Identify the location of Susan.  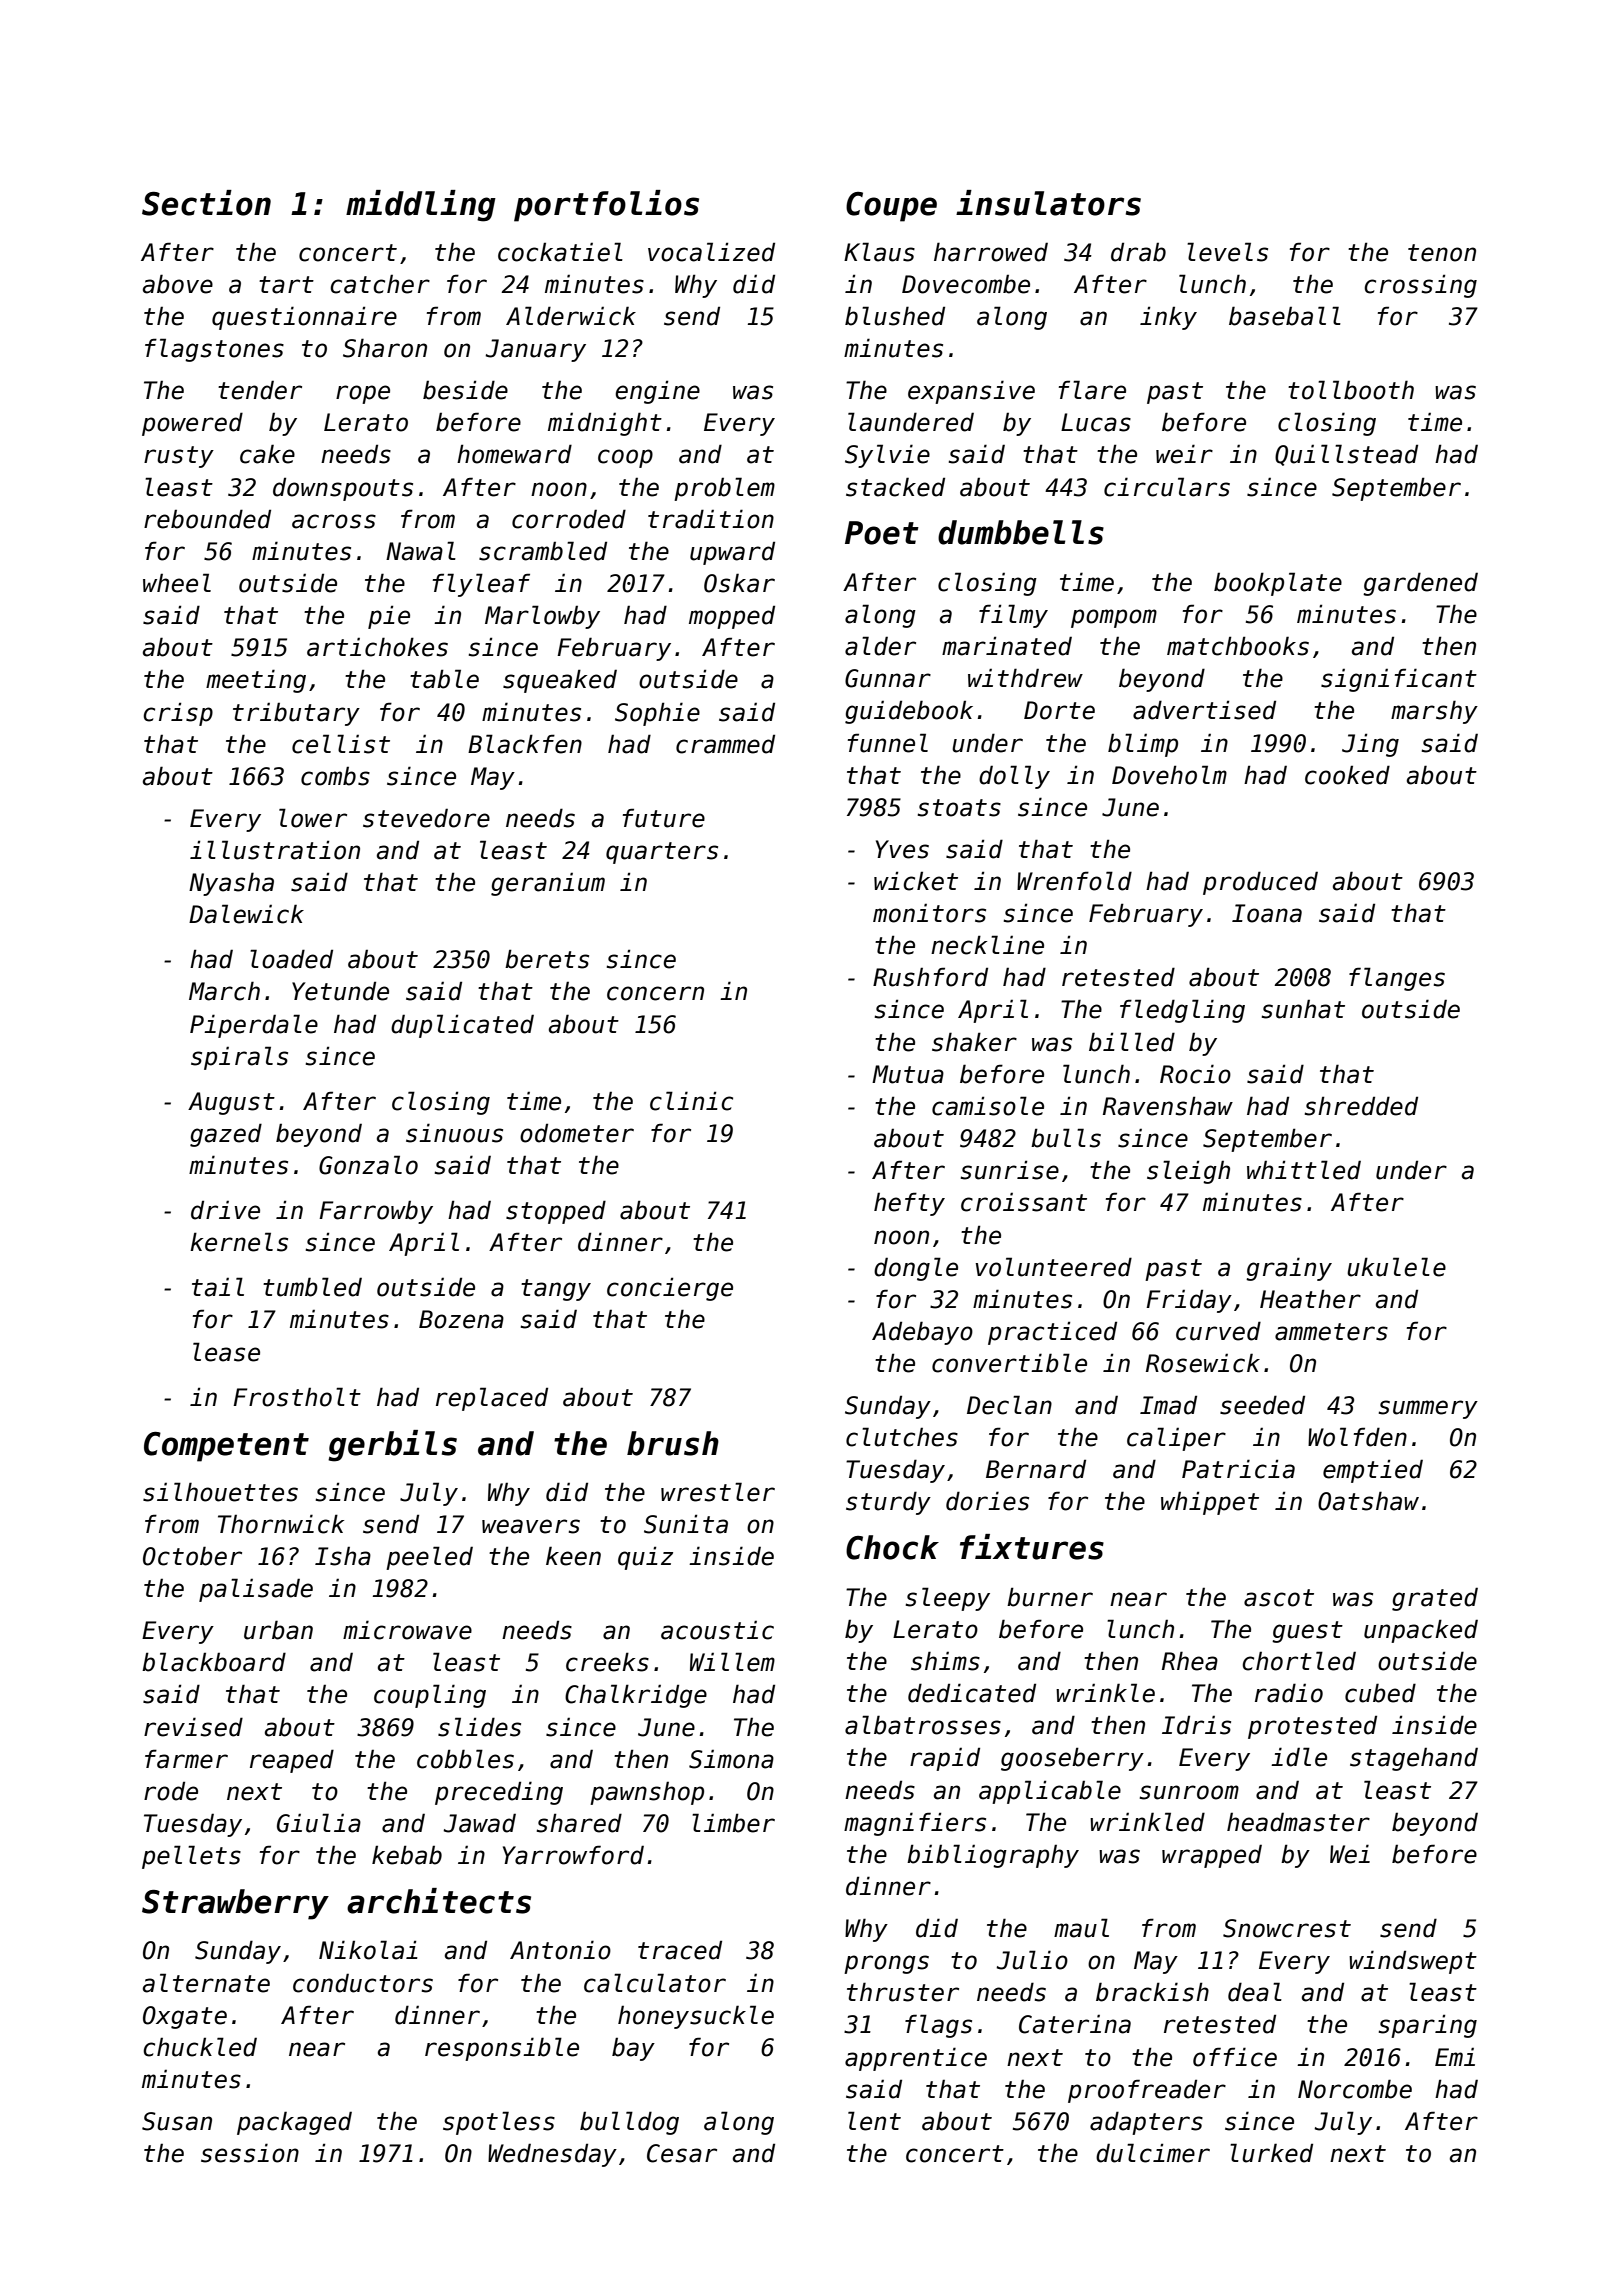
(177, 2121).
